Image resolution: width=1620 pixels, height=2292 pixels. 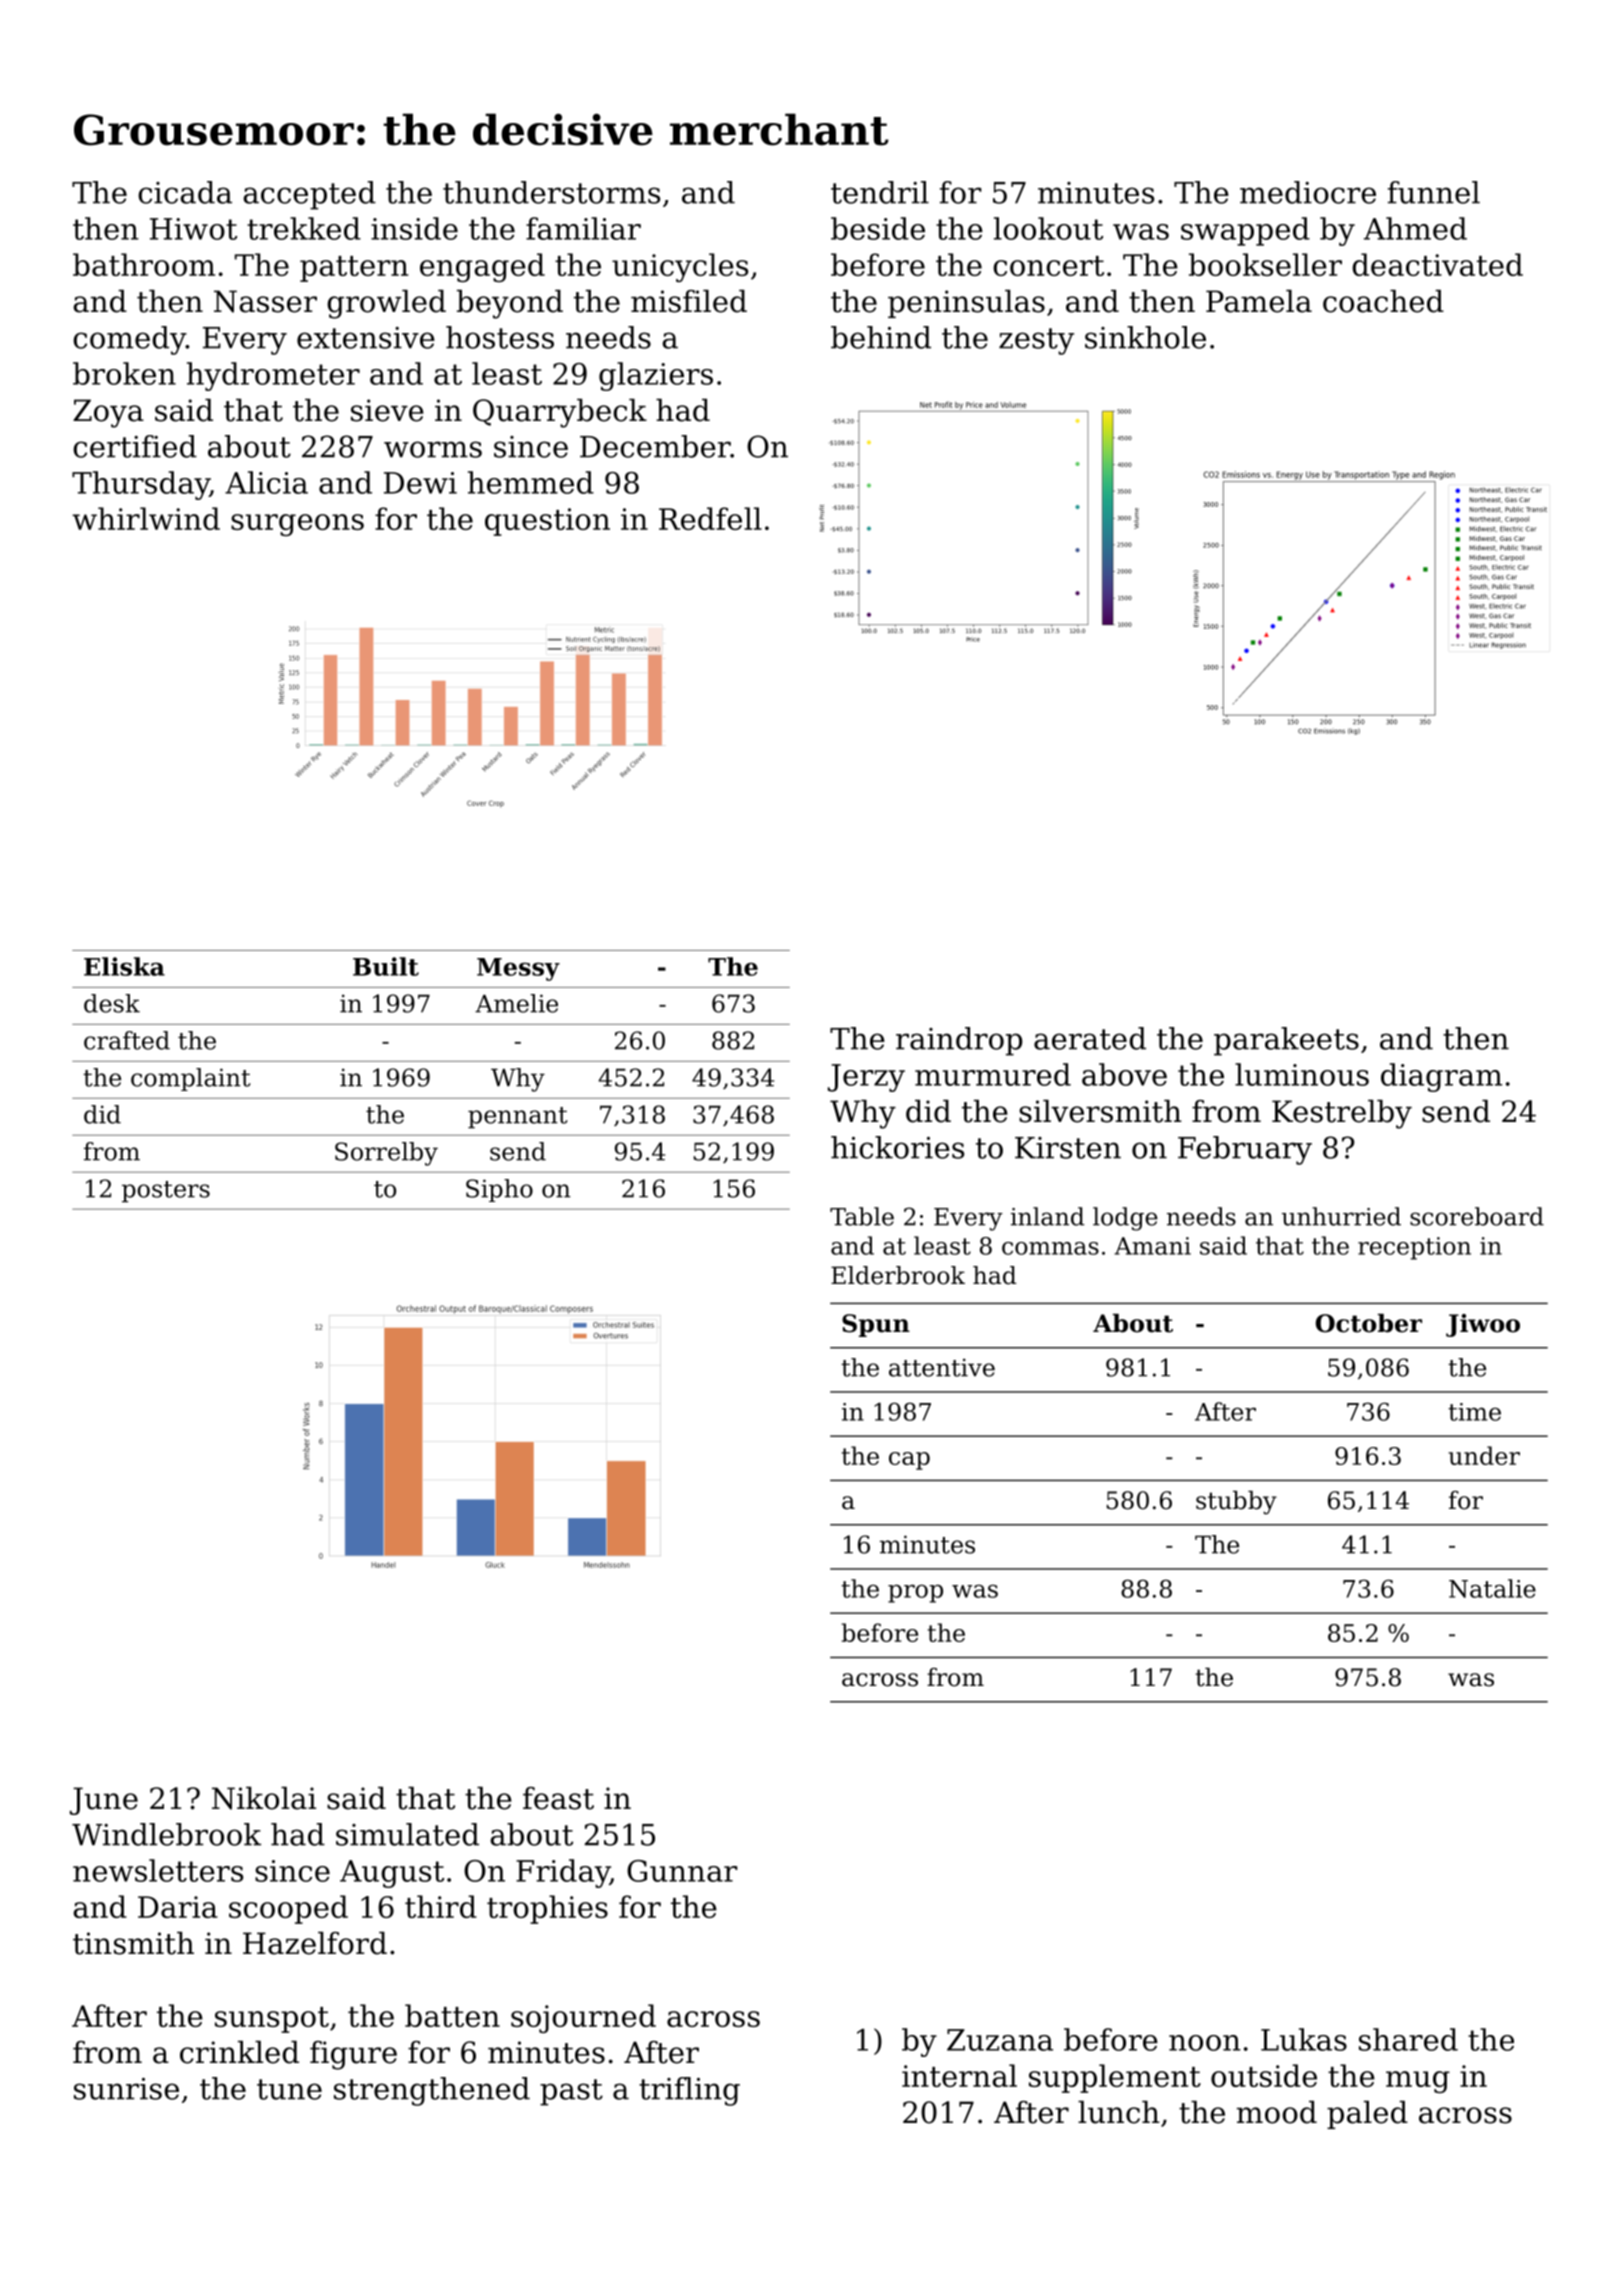 What do you see at coordinates (558, 1798) in the document?
I see `feast` at bounding box center [558, 1798].
